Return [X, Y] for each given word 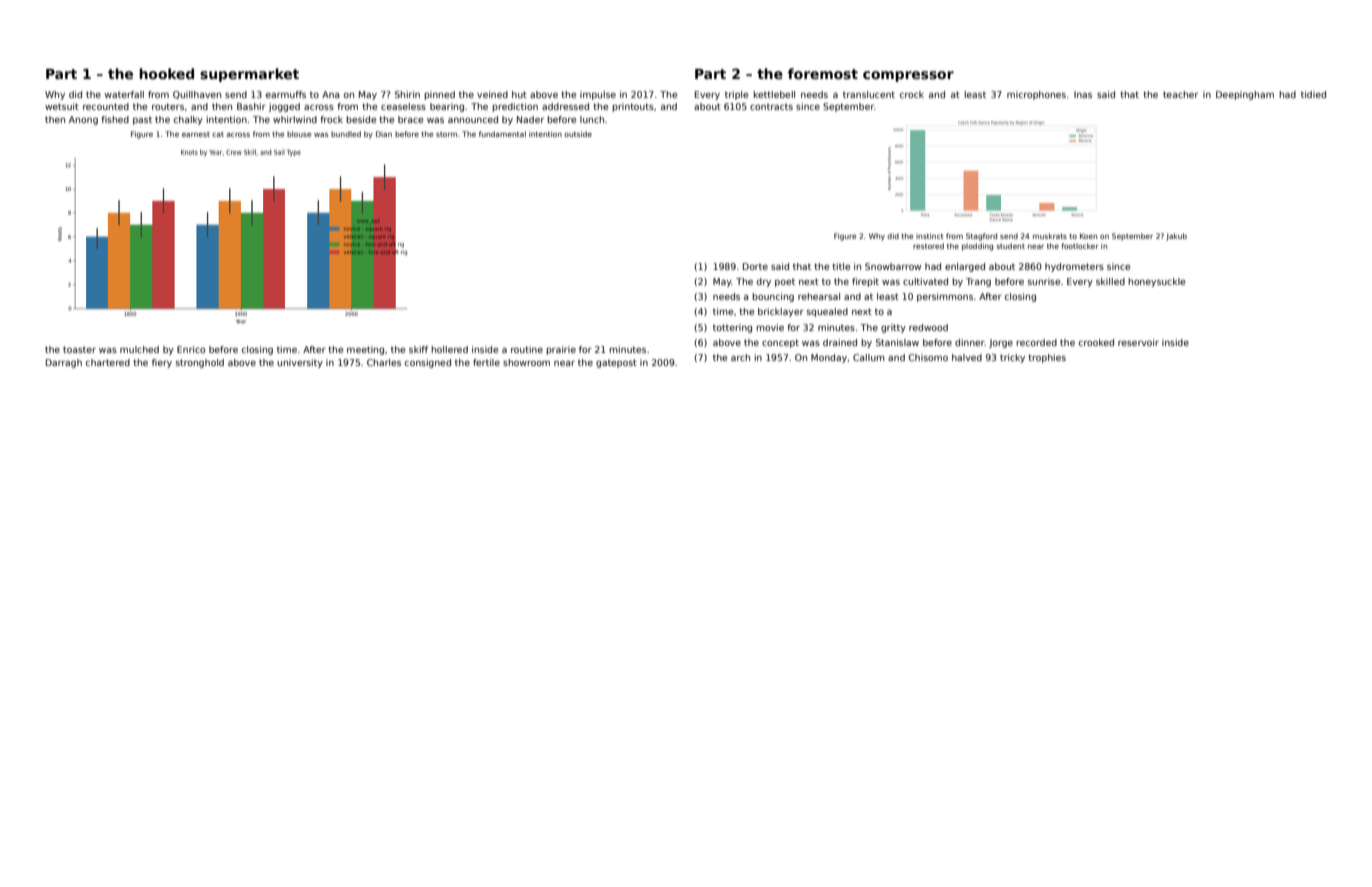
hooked [166, 73]
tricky [1012, 358]
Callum [869, 357]
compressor [908, 76]
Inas [1083, 94]
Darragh [64, 363]
